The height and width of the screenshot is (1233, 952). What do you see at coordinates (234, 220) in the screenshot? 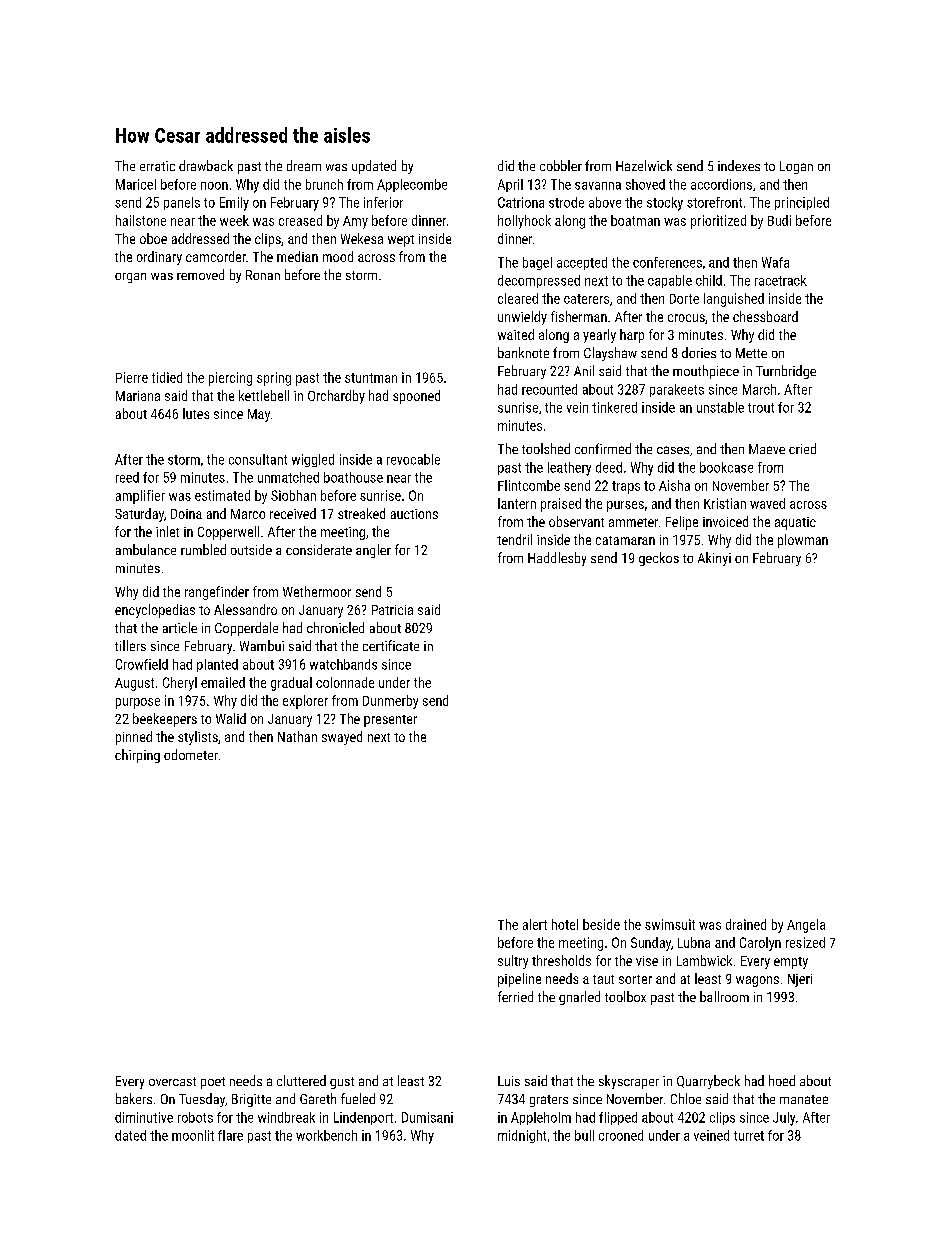
I see `week` at bounding box center [234, 220].
